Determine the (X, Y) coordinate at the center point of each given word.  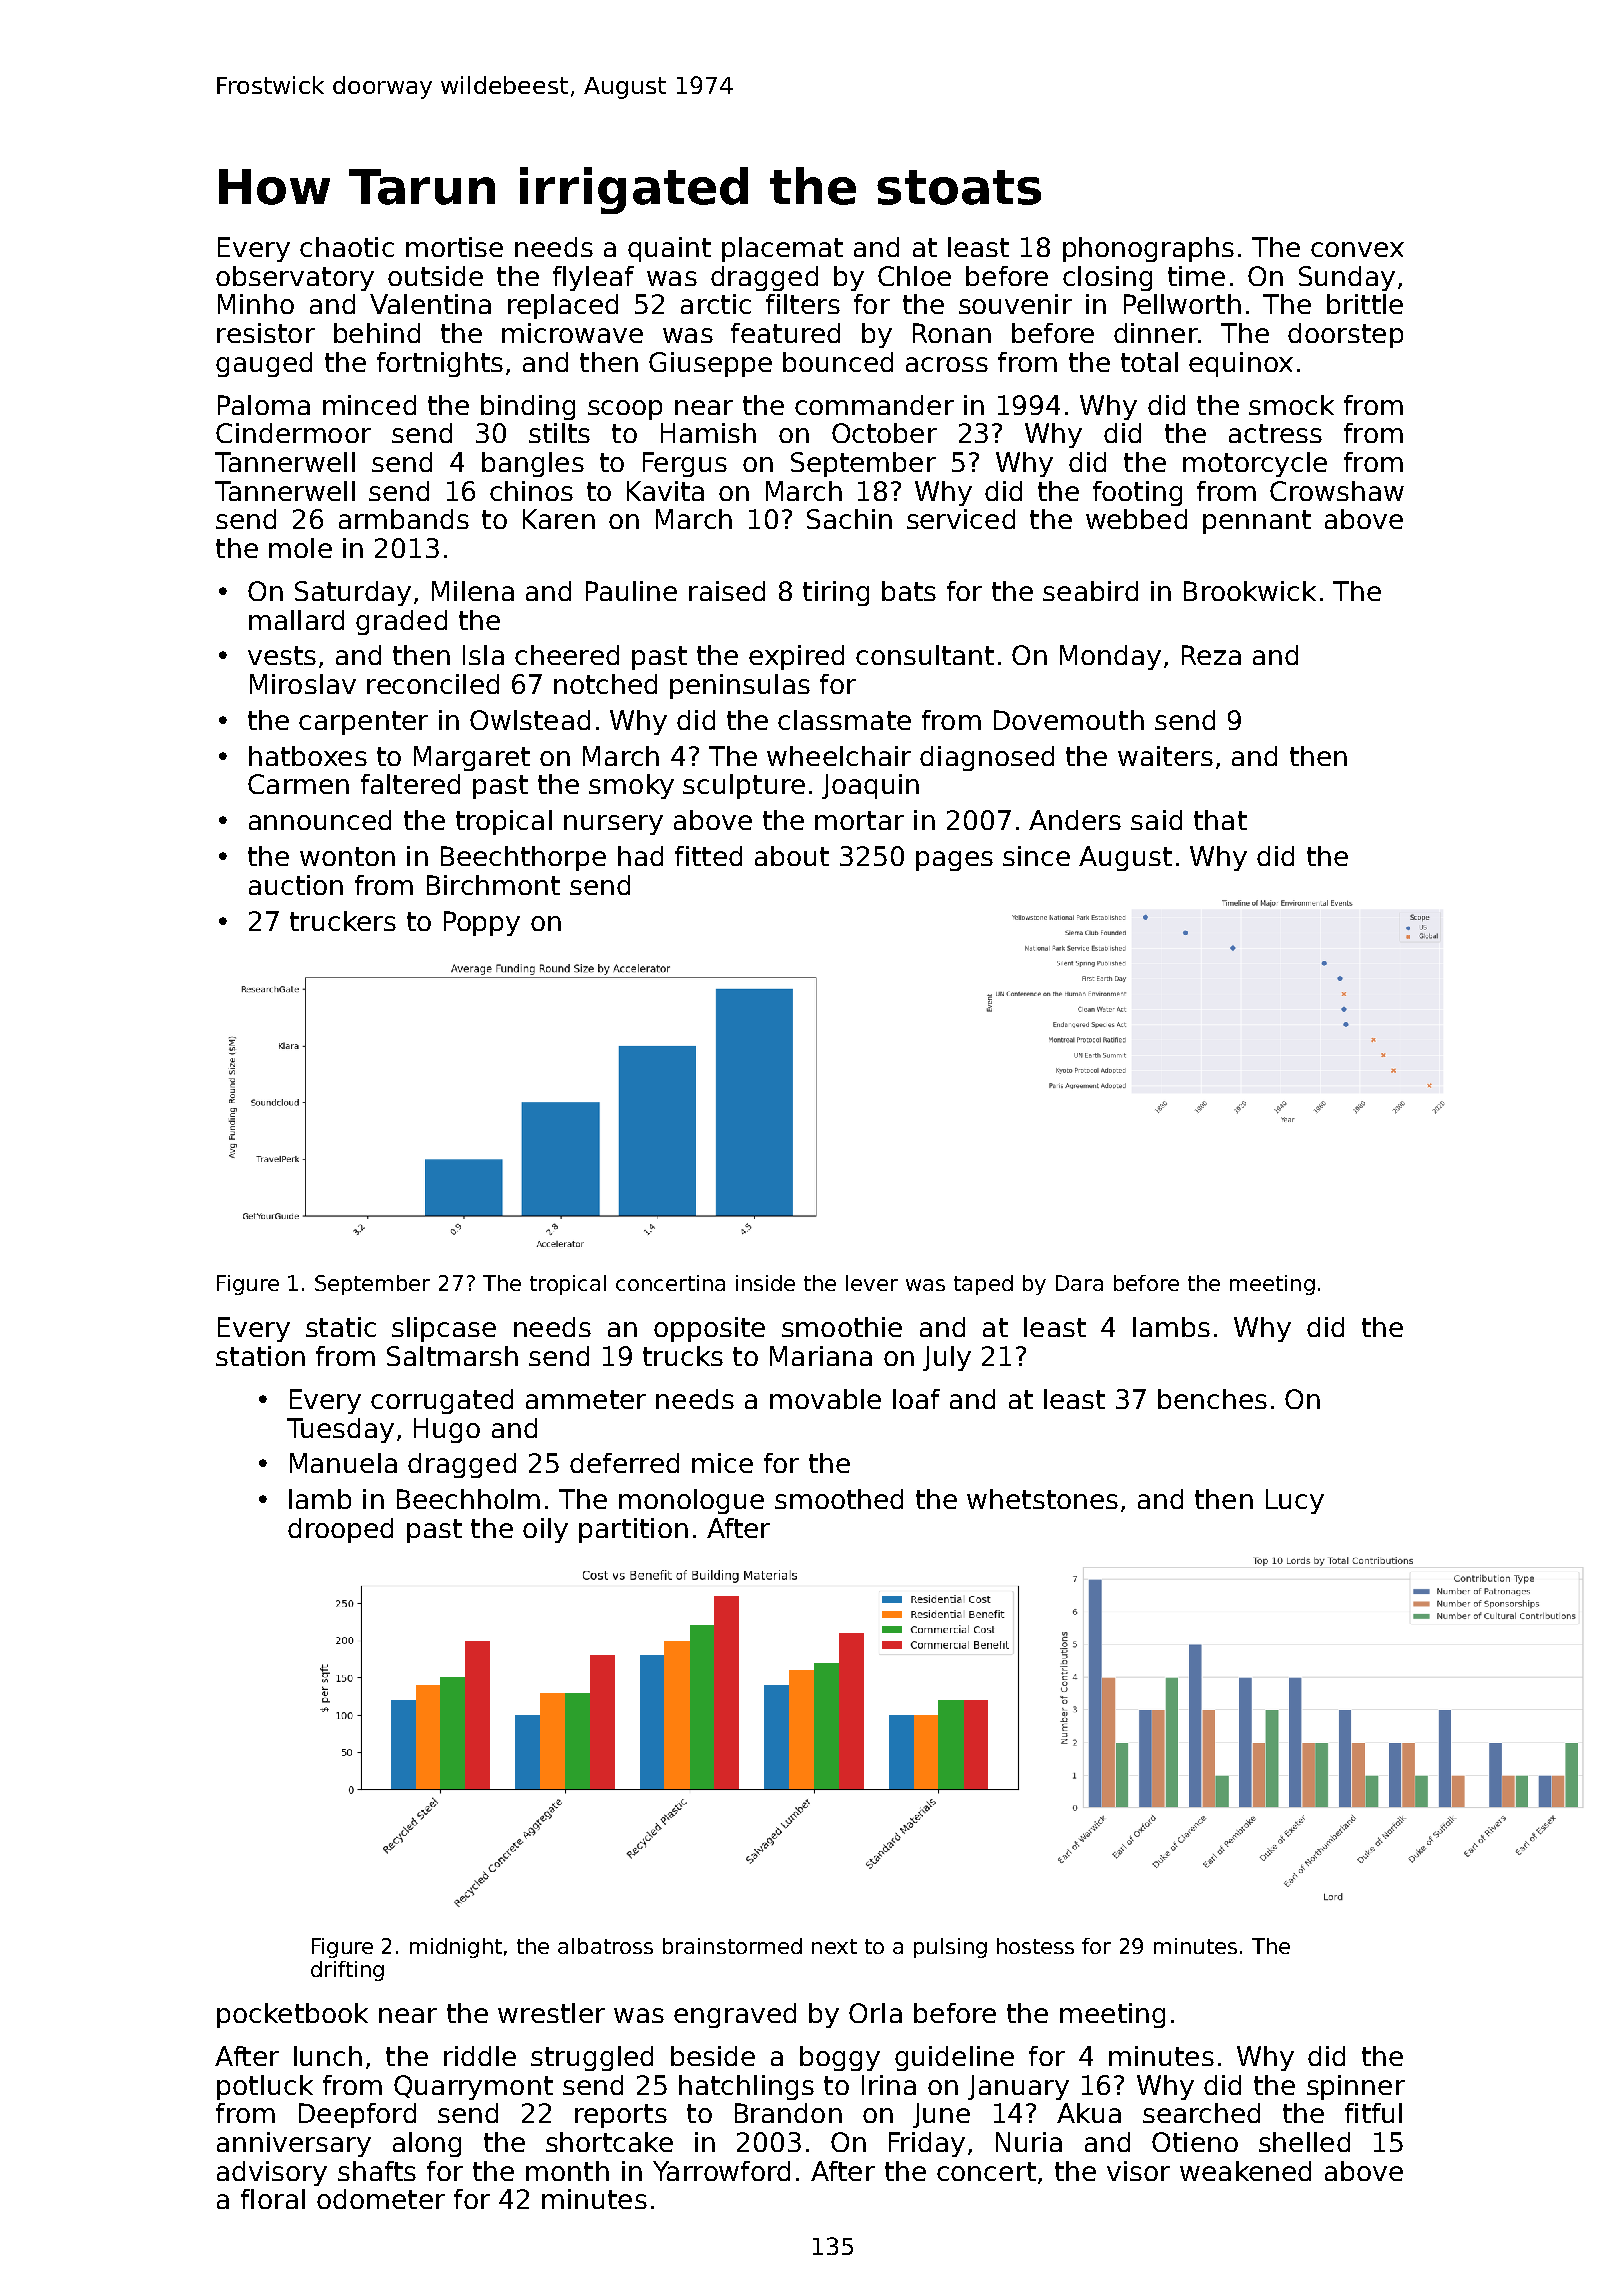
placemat (782, 249)
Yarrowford (721, 2171)
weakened (1245, 2171)
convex (1357, 249)
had (640, 856)
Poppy (482, 923)
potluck (265, 2087)
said (1156, 820)
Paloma (264, 405)
